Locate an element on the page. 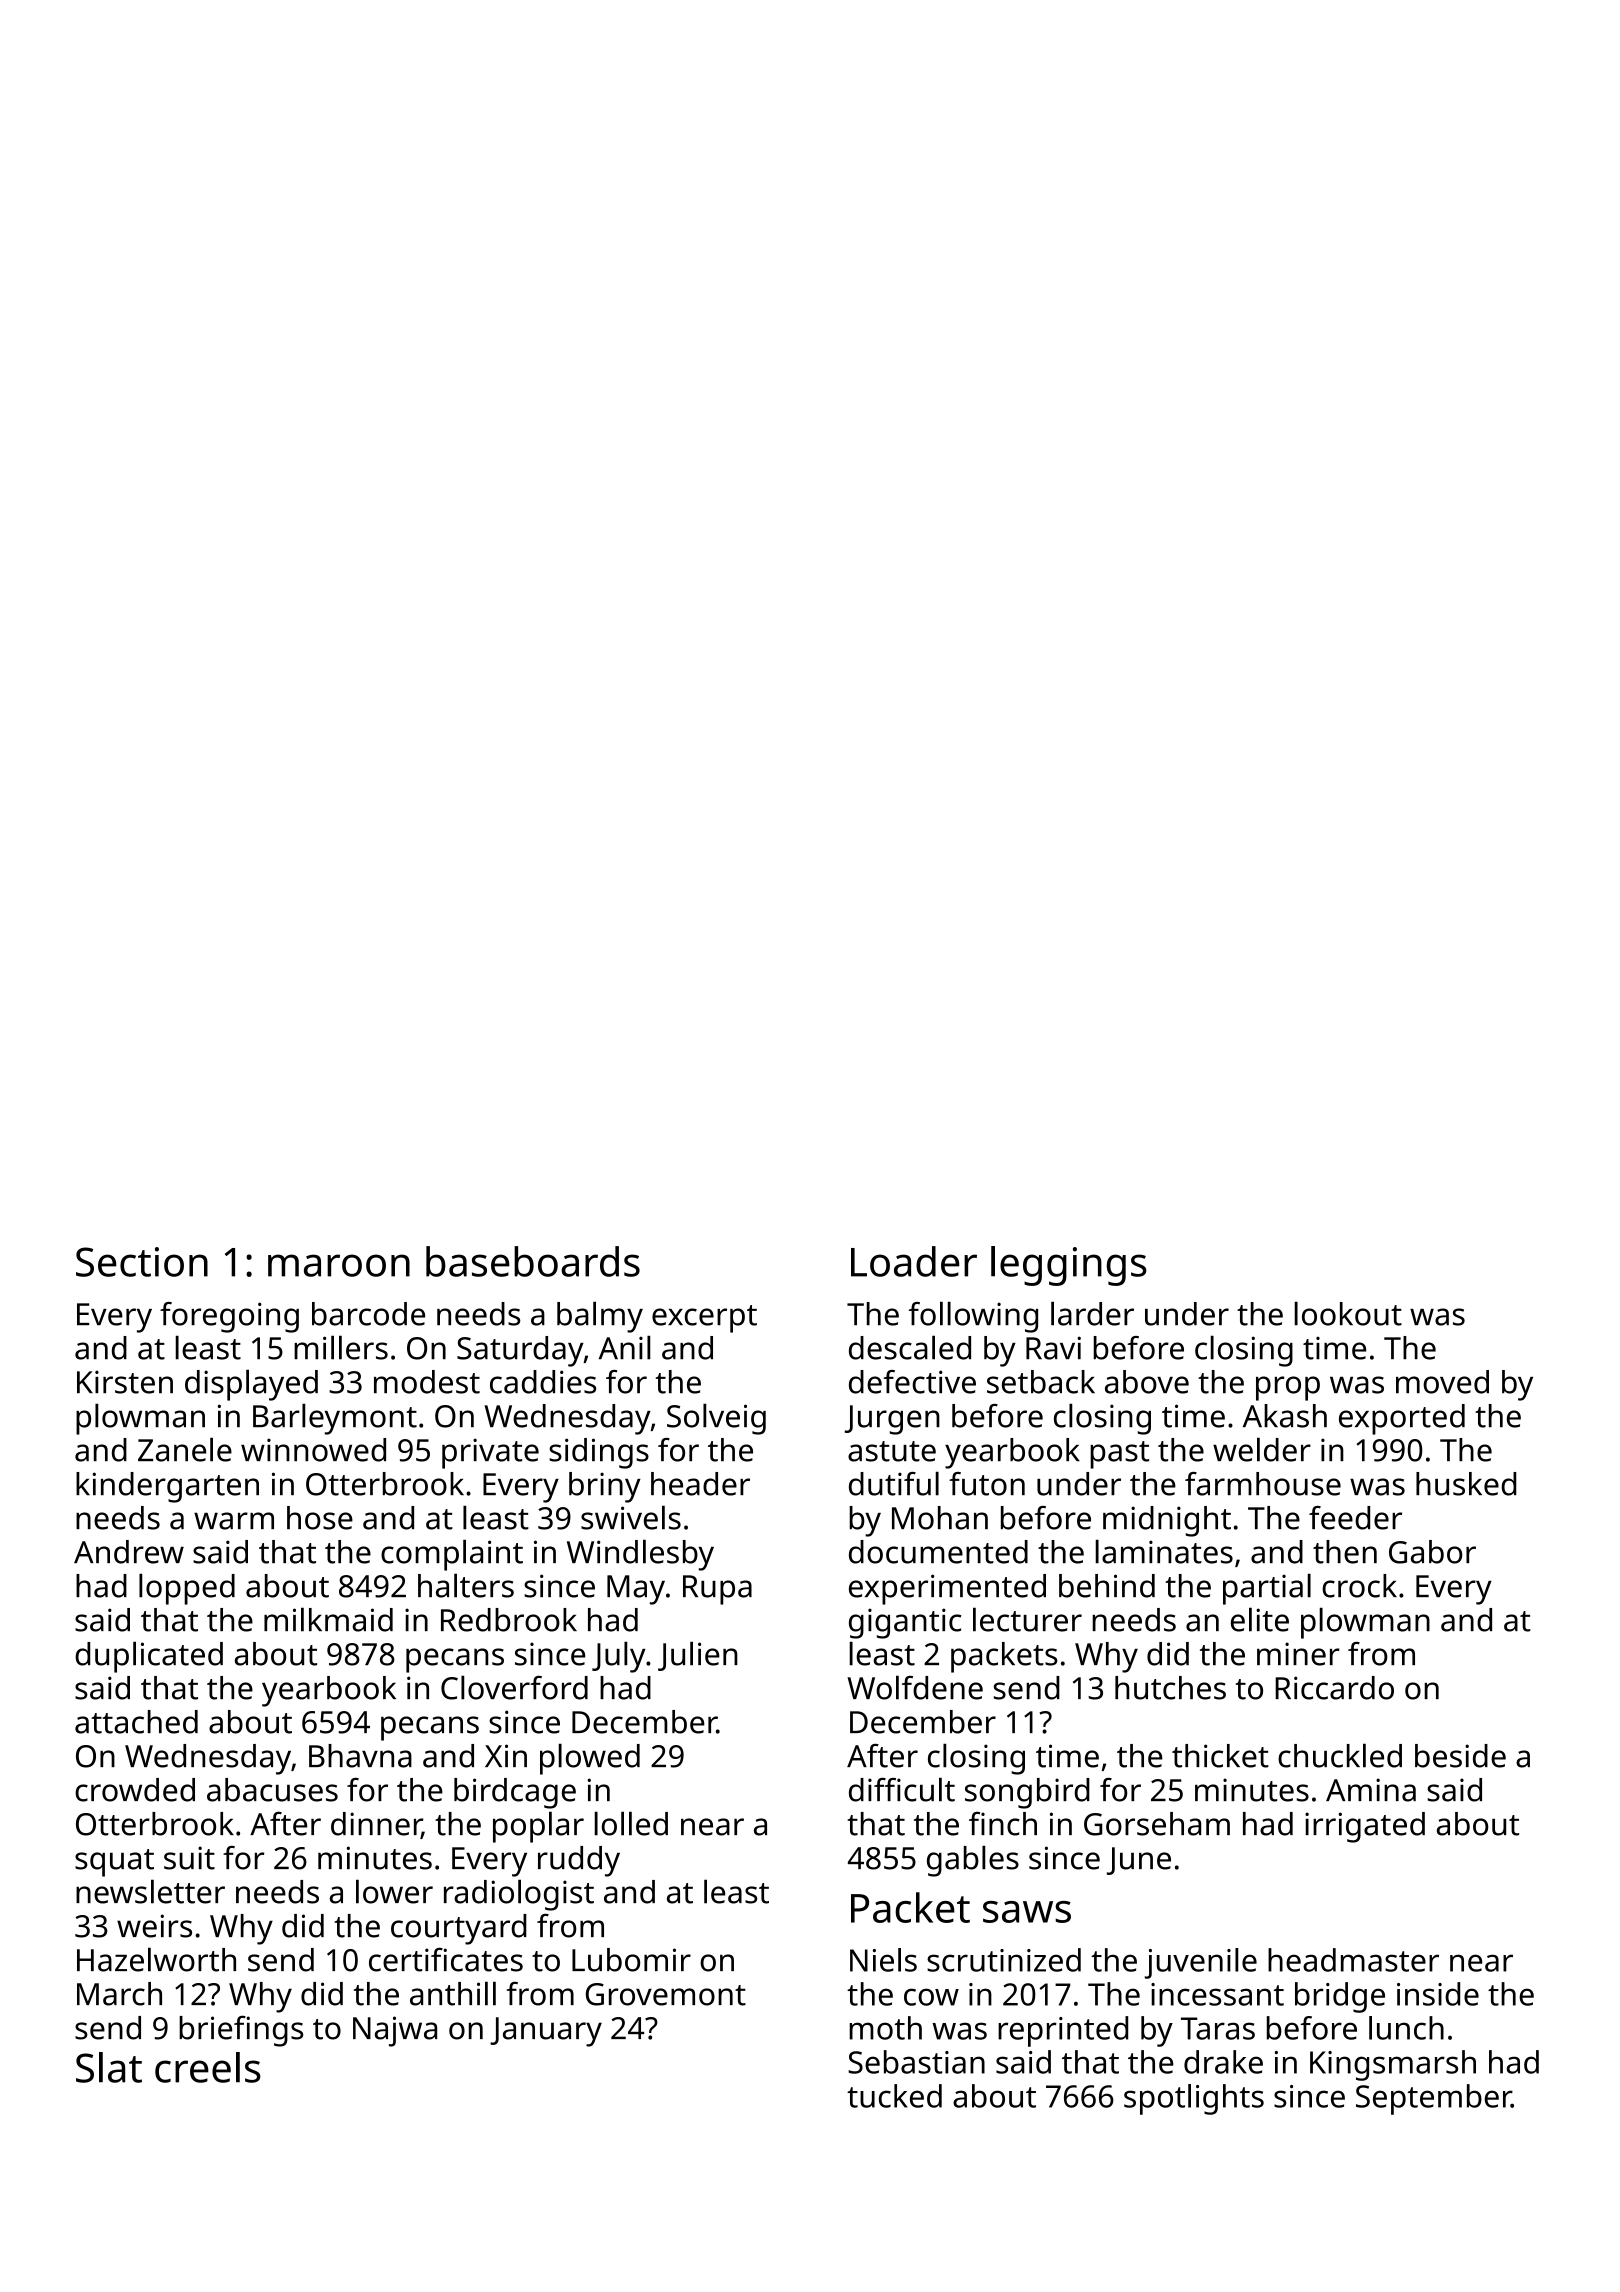  attached is located at coordinates (136, 1722).
